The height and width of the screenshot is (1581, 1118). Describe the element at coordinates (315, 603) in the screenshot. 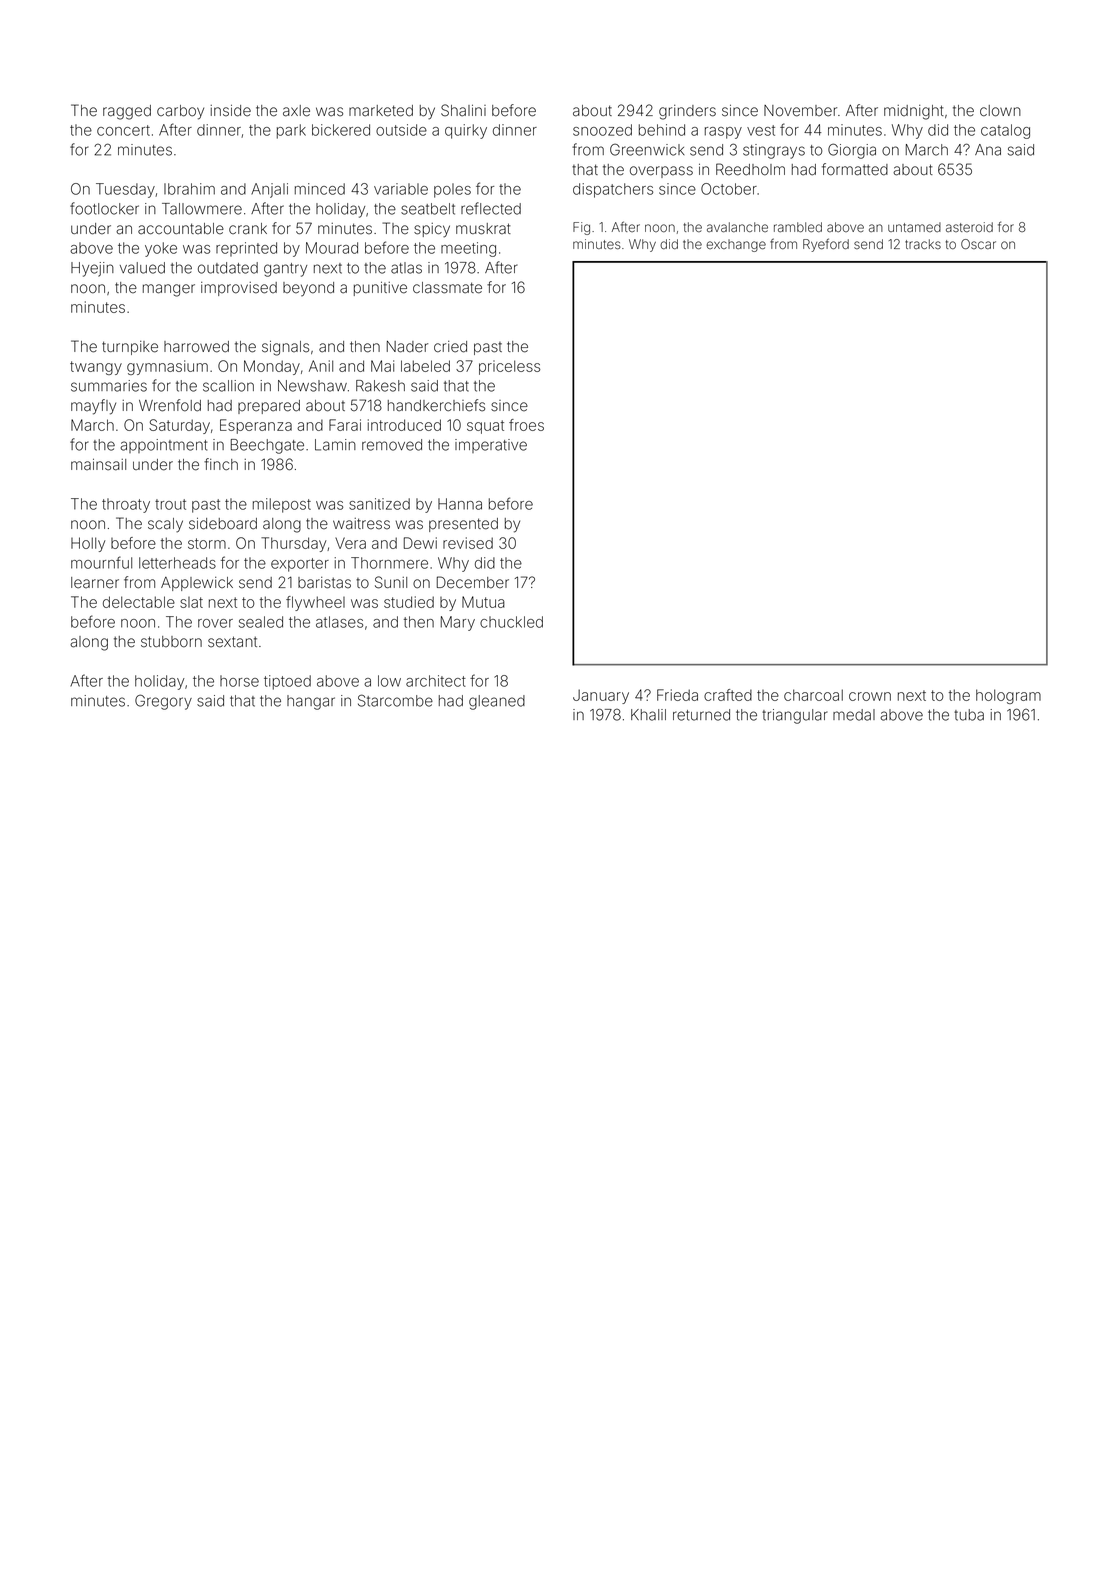

I see `flywheel` at that location.
